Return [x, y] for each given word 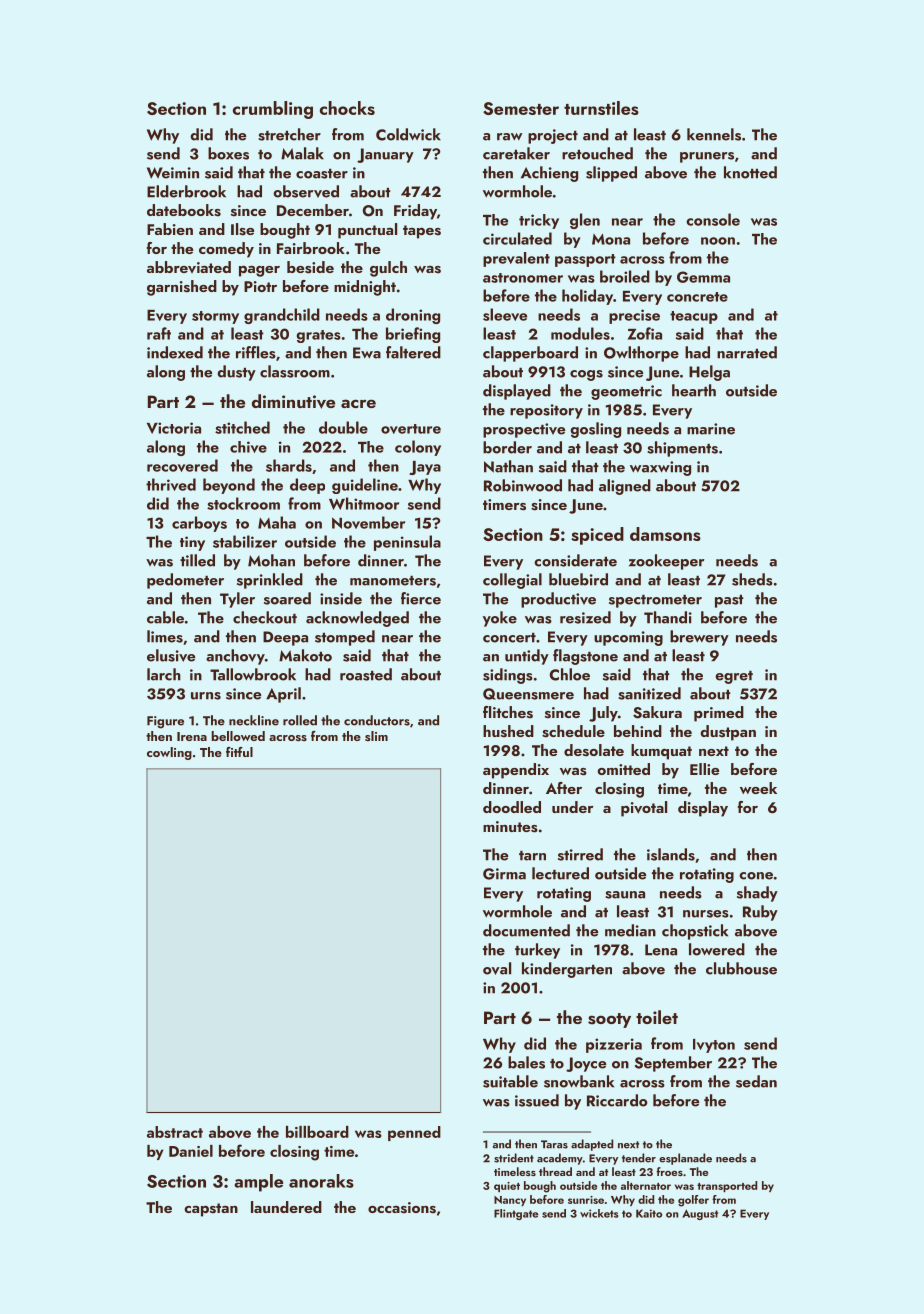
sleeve [505, 314]
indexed [175, 352]
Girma [504, 874]
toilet [657, 1017]
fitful [239, 752]
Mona [611, 239]
